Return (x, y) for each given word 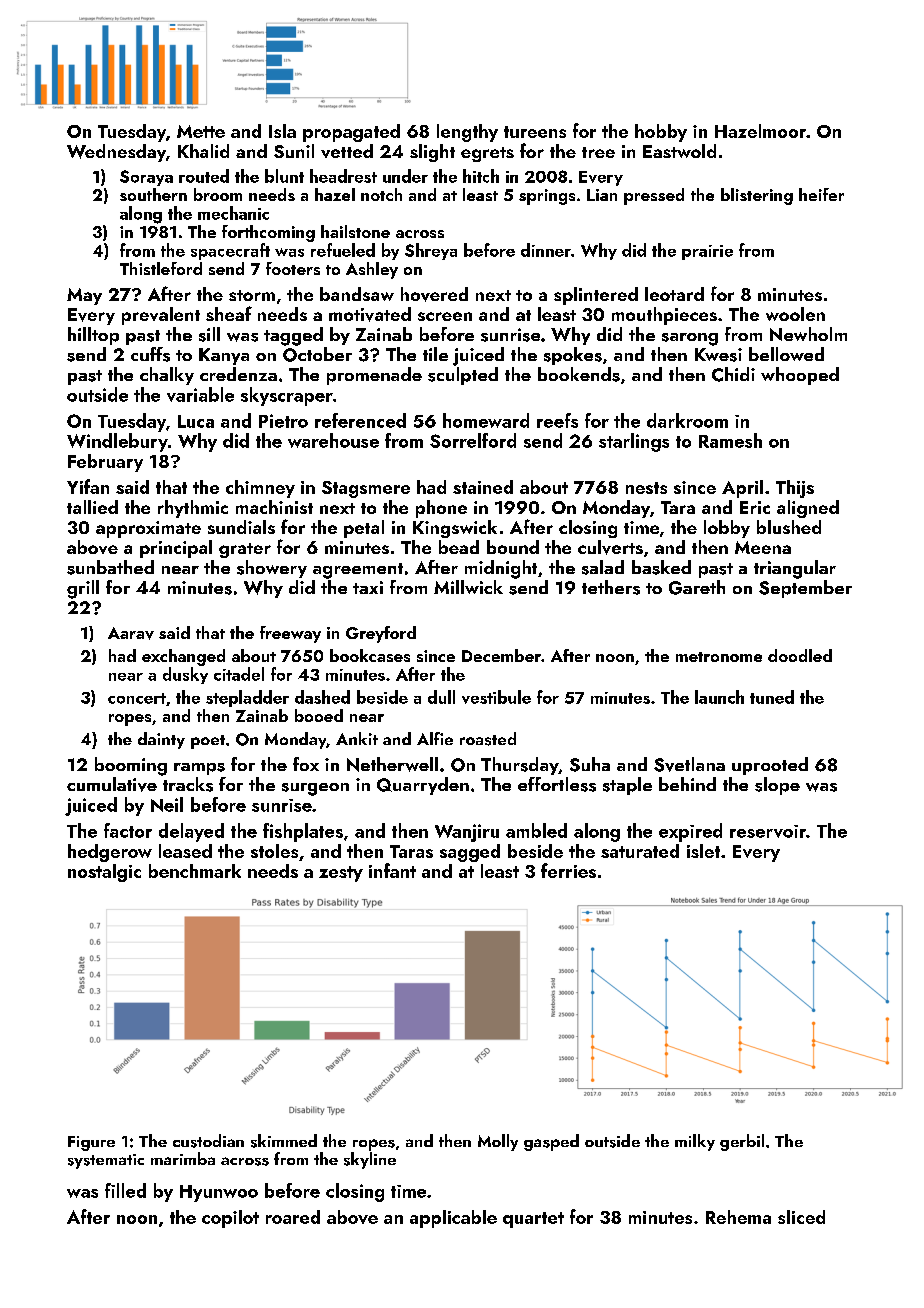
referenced (360, 420)
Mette (201, 131)
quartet (533, 1220)
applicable (453, 1219)
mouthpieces (664, 316)
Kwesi (718, 355)
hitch (481, 176)
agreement (358, 571)
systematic (106, 1161)
